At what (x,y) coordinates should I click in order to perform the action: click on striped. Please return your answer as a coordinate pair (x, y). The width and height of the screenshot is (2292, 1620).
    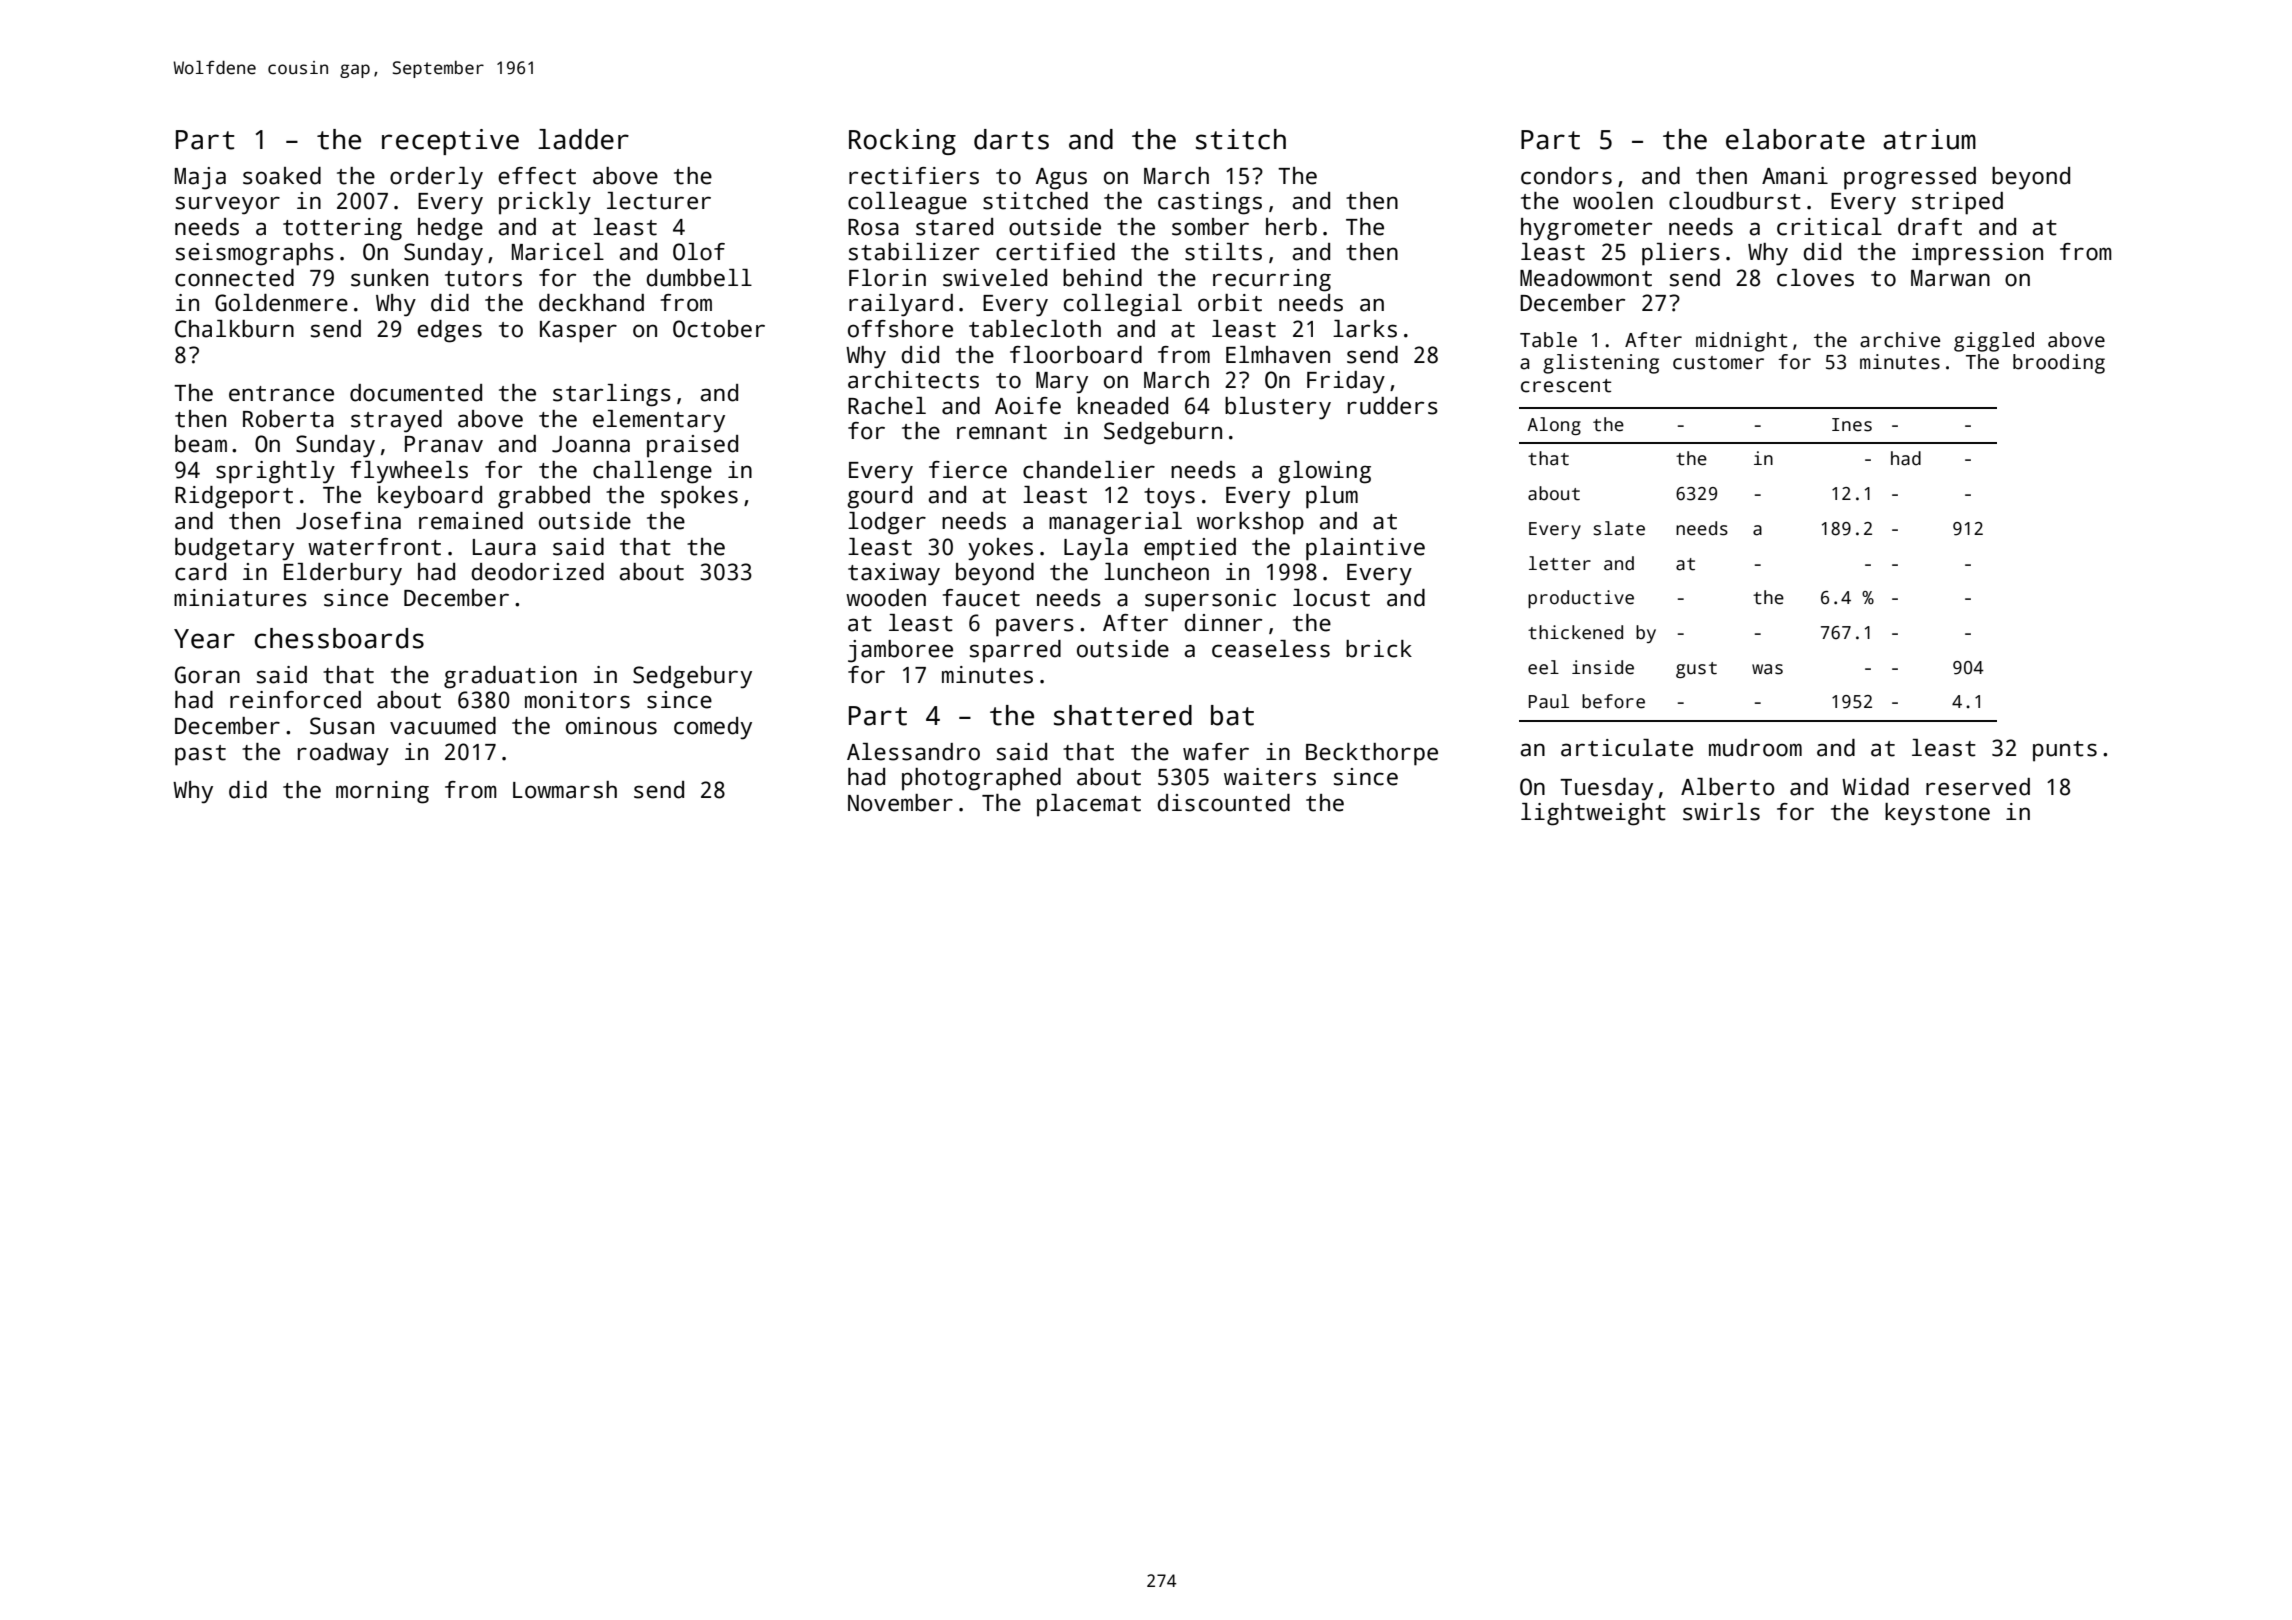
    Looking at the image, I should click on (1957, 203).
